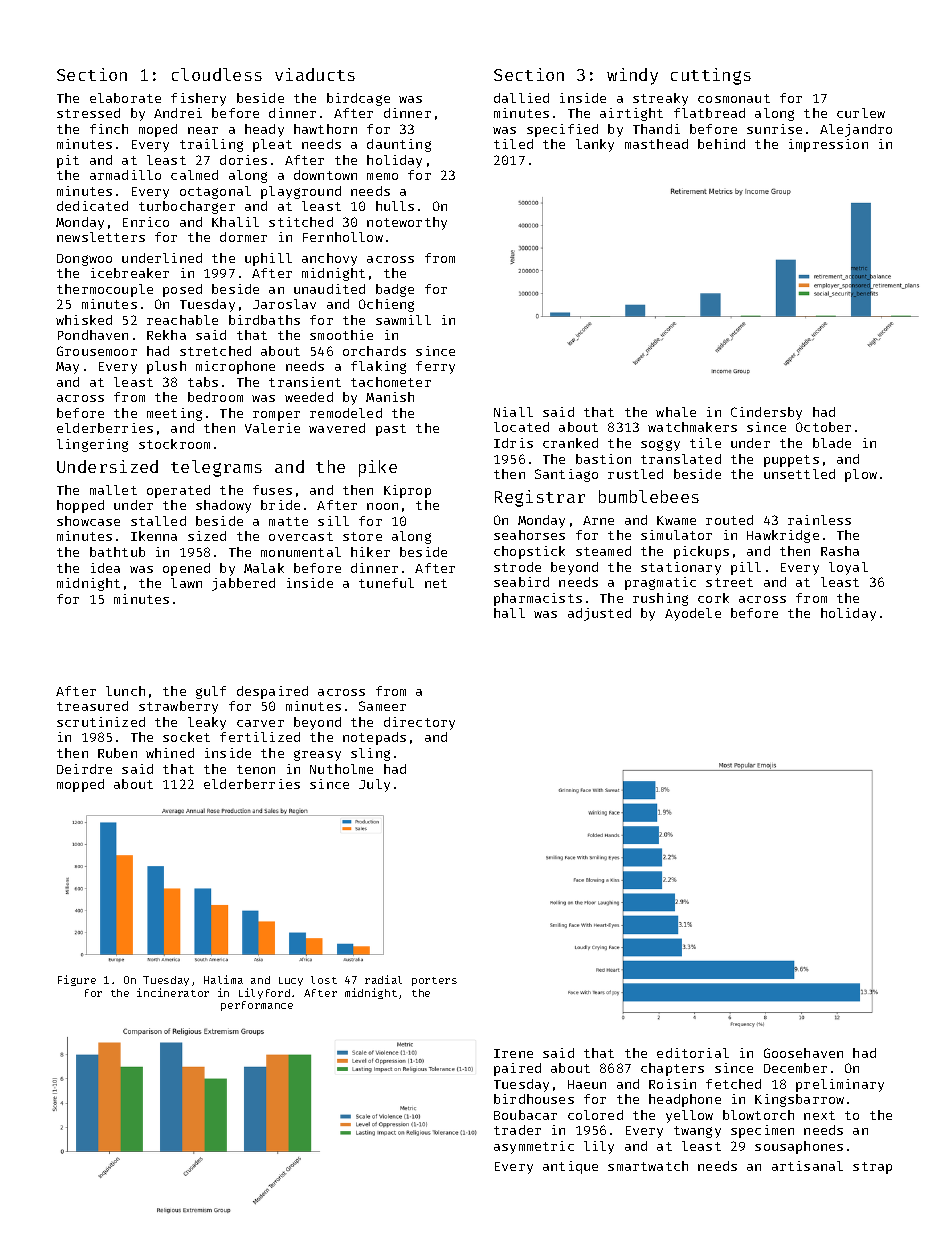 This page has height=1233, width=952. What do you see at coordinates (807, 1166) in the page?
I see `artisanal` at bounding box center [807, 1166].
